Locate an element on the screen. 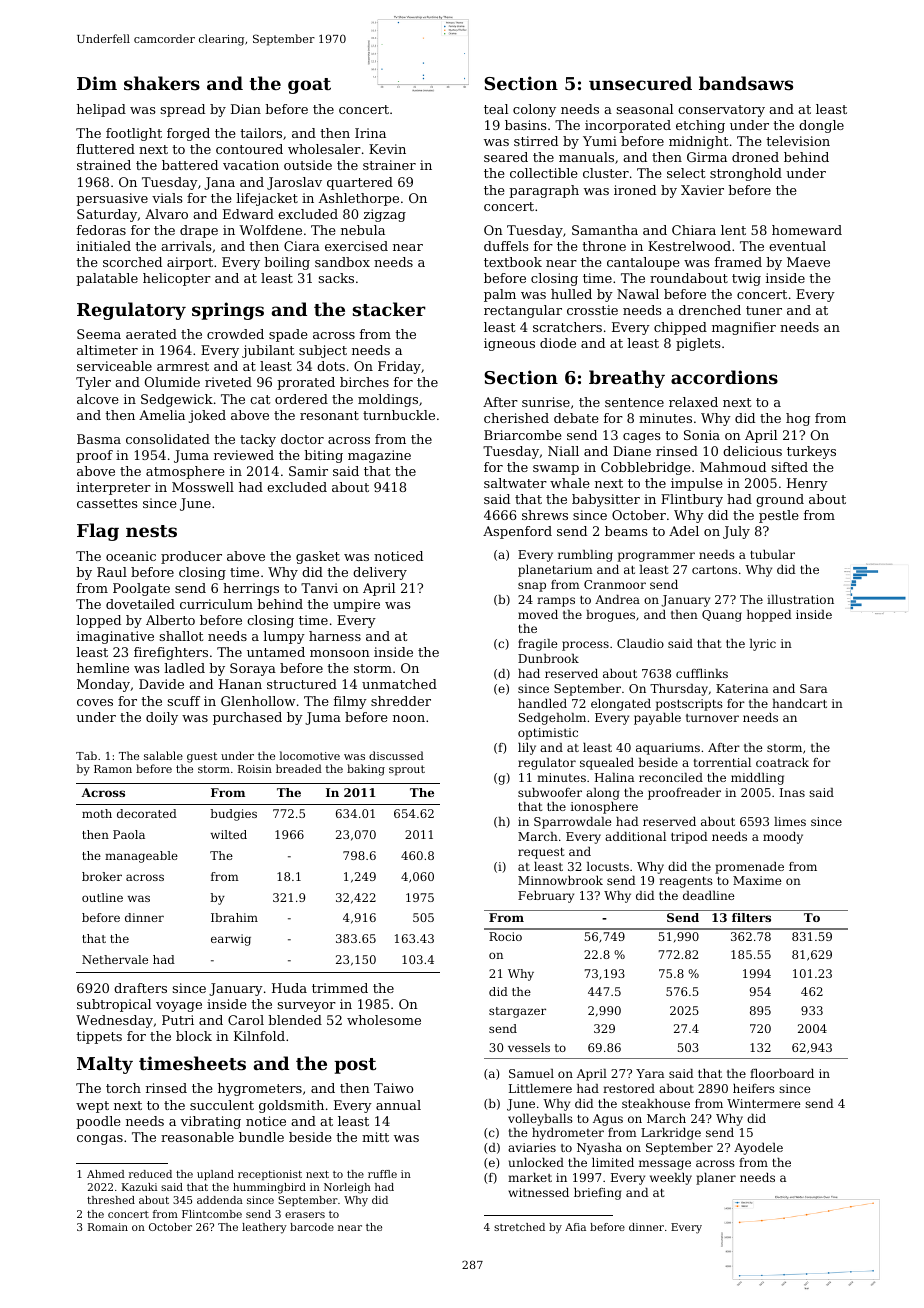 The width and height of the screenshot is (924, 1308). fedoras is located at coordinates (101, 230).
